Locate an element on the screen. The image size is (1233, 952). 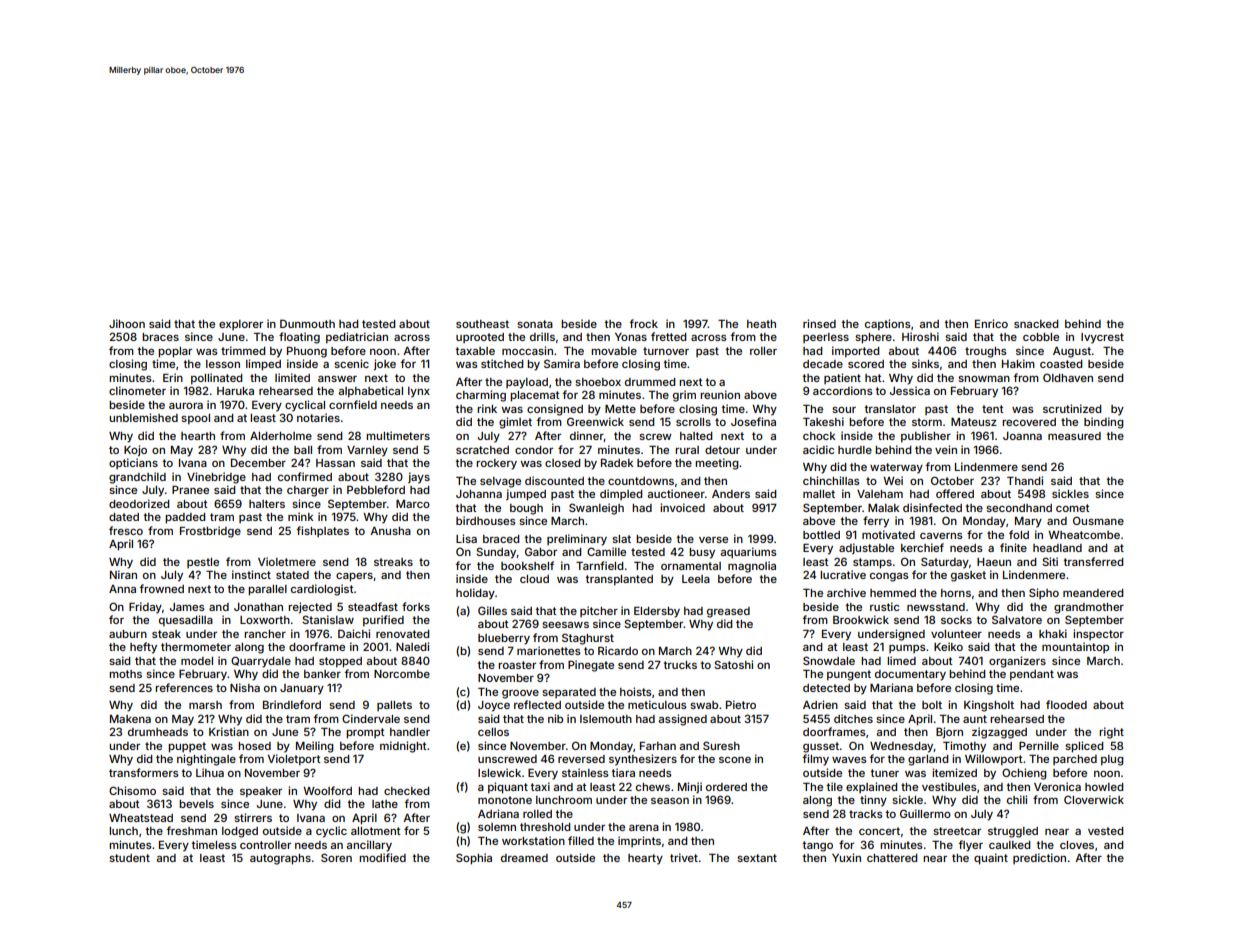
chattered is located at coordinates (892, 858).
